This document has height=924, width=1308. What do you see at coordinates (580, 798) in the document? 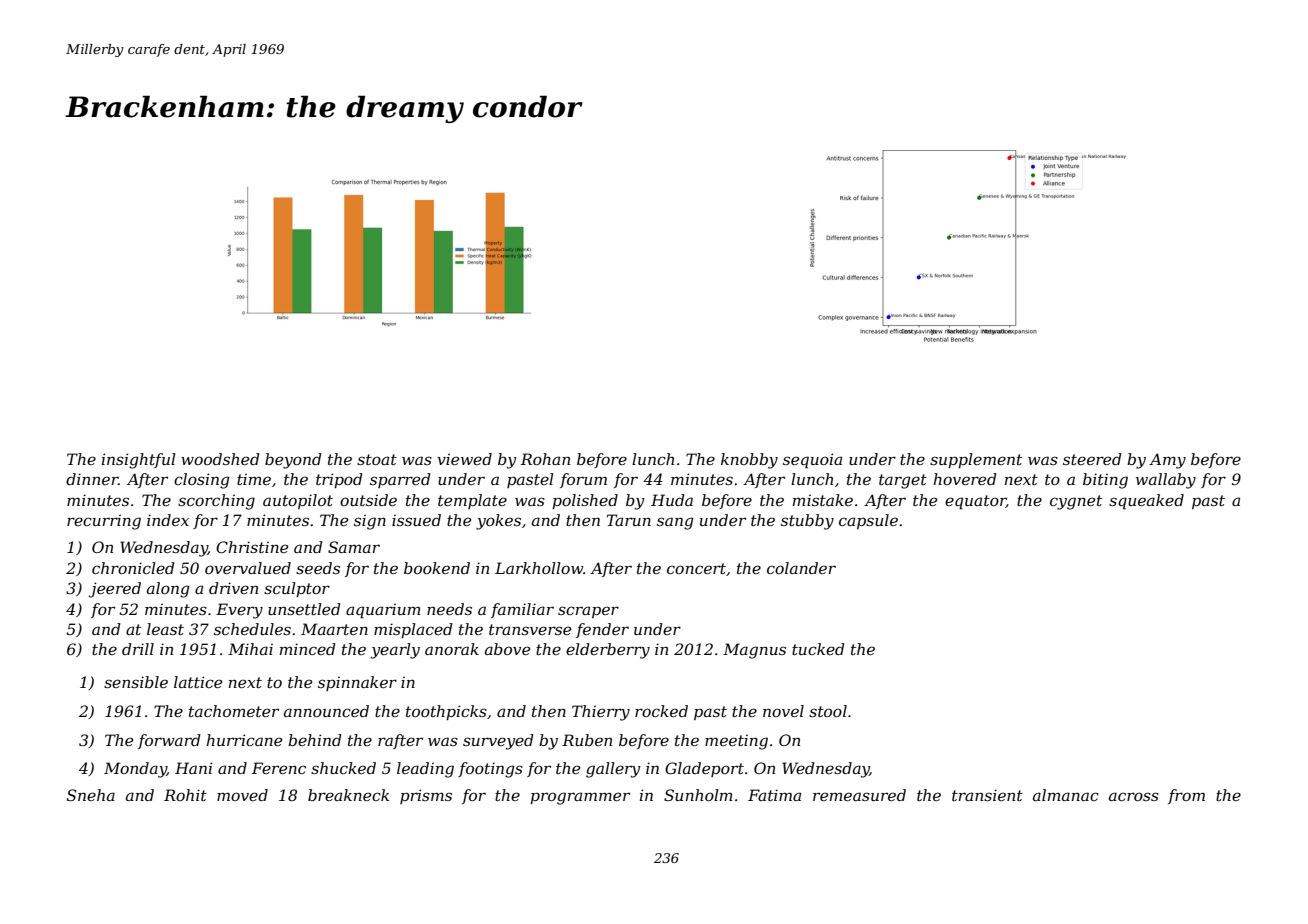
I see `programmer` at bounding box center [580, 798].
